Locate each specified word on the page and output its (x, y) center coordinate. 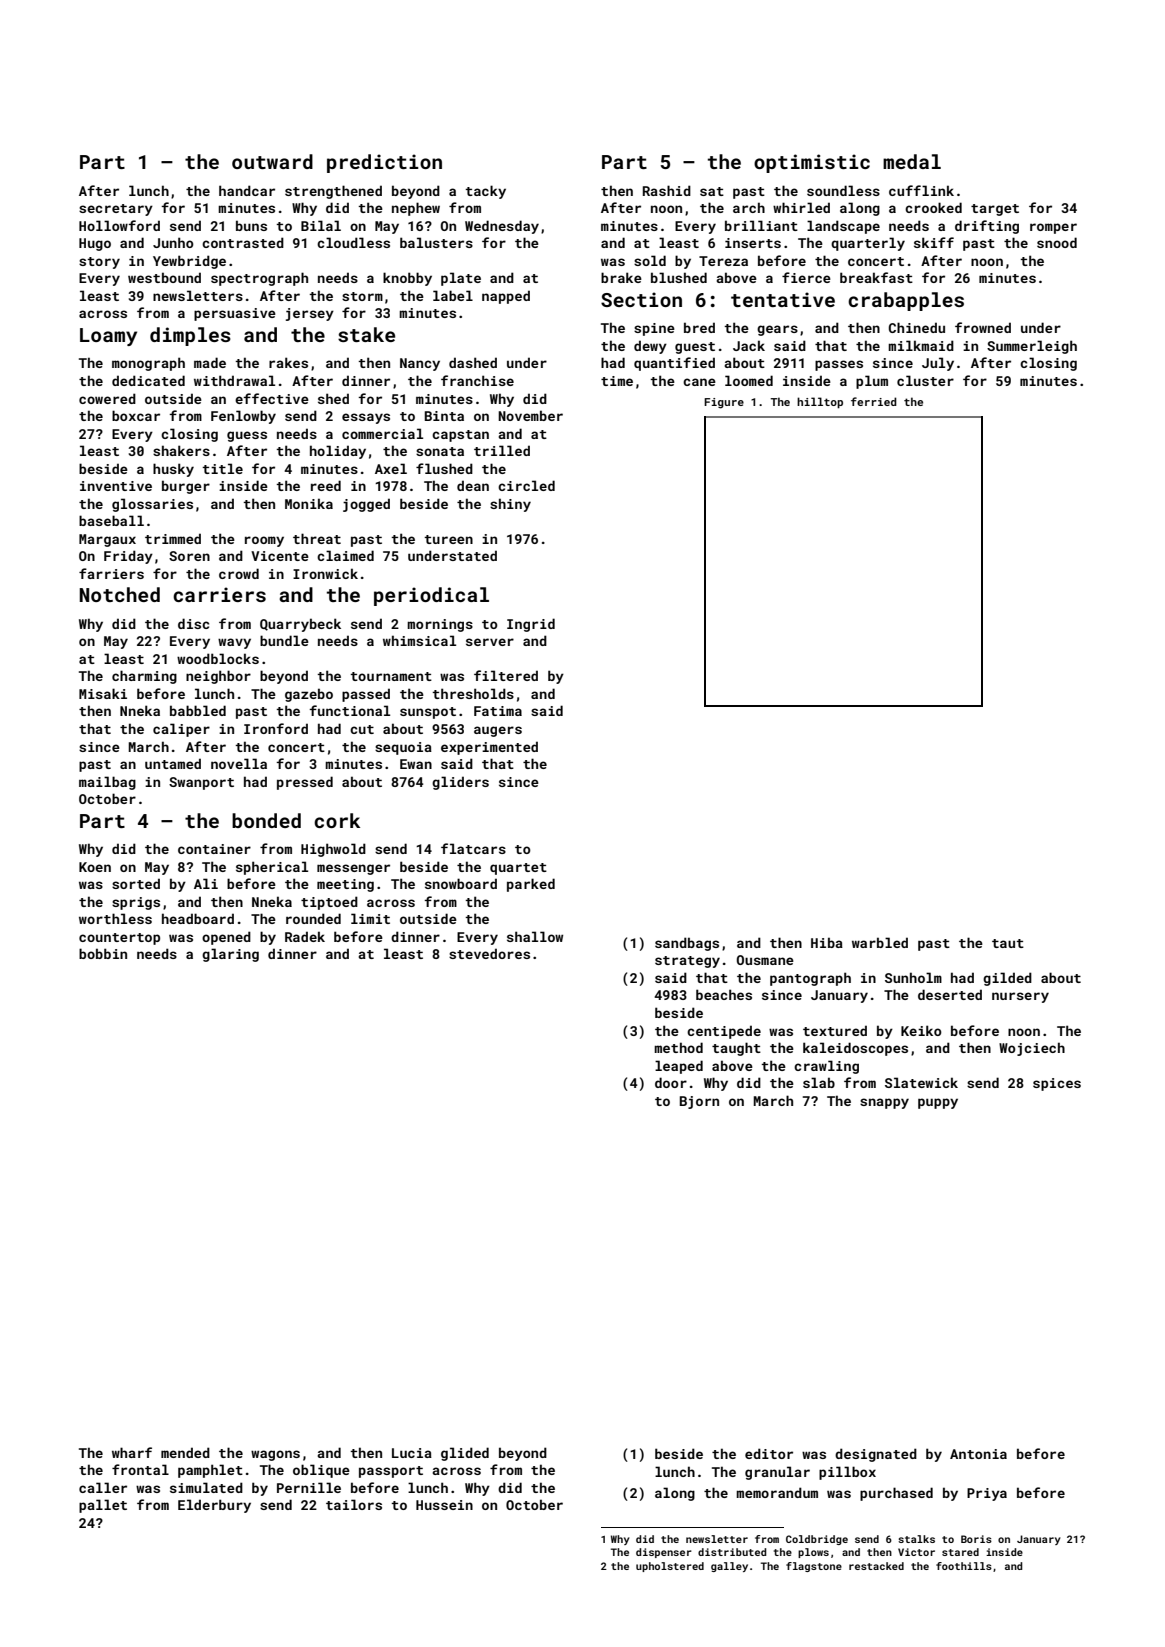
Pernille (309, 1487)
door (671, 1082)
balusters (436, 242)
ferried (874, 401)
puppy (938, 1103)
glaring (230, 955)
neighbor (218, 677)
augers (498, 731)
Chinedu (917, 327)
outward (272, 161)
